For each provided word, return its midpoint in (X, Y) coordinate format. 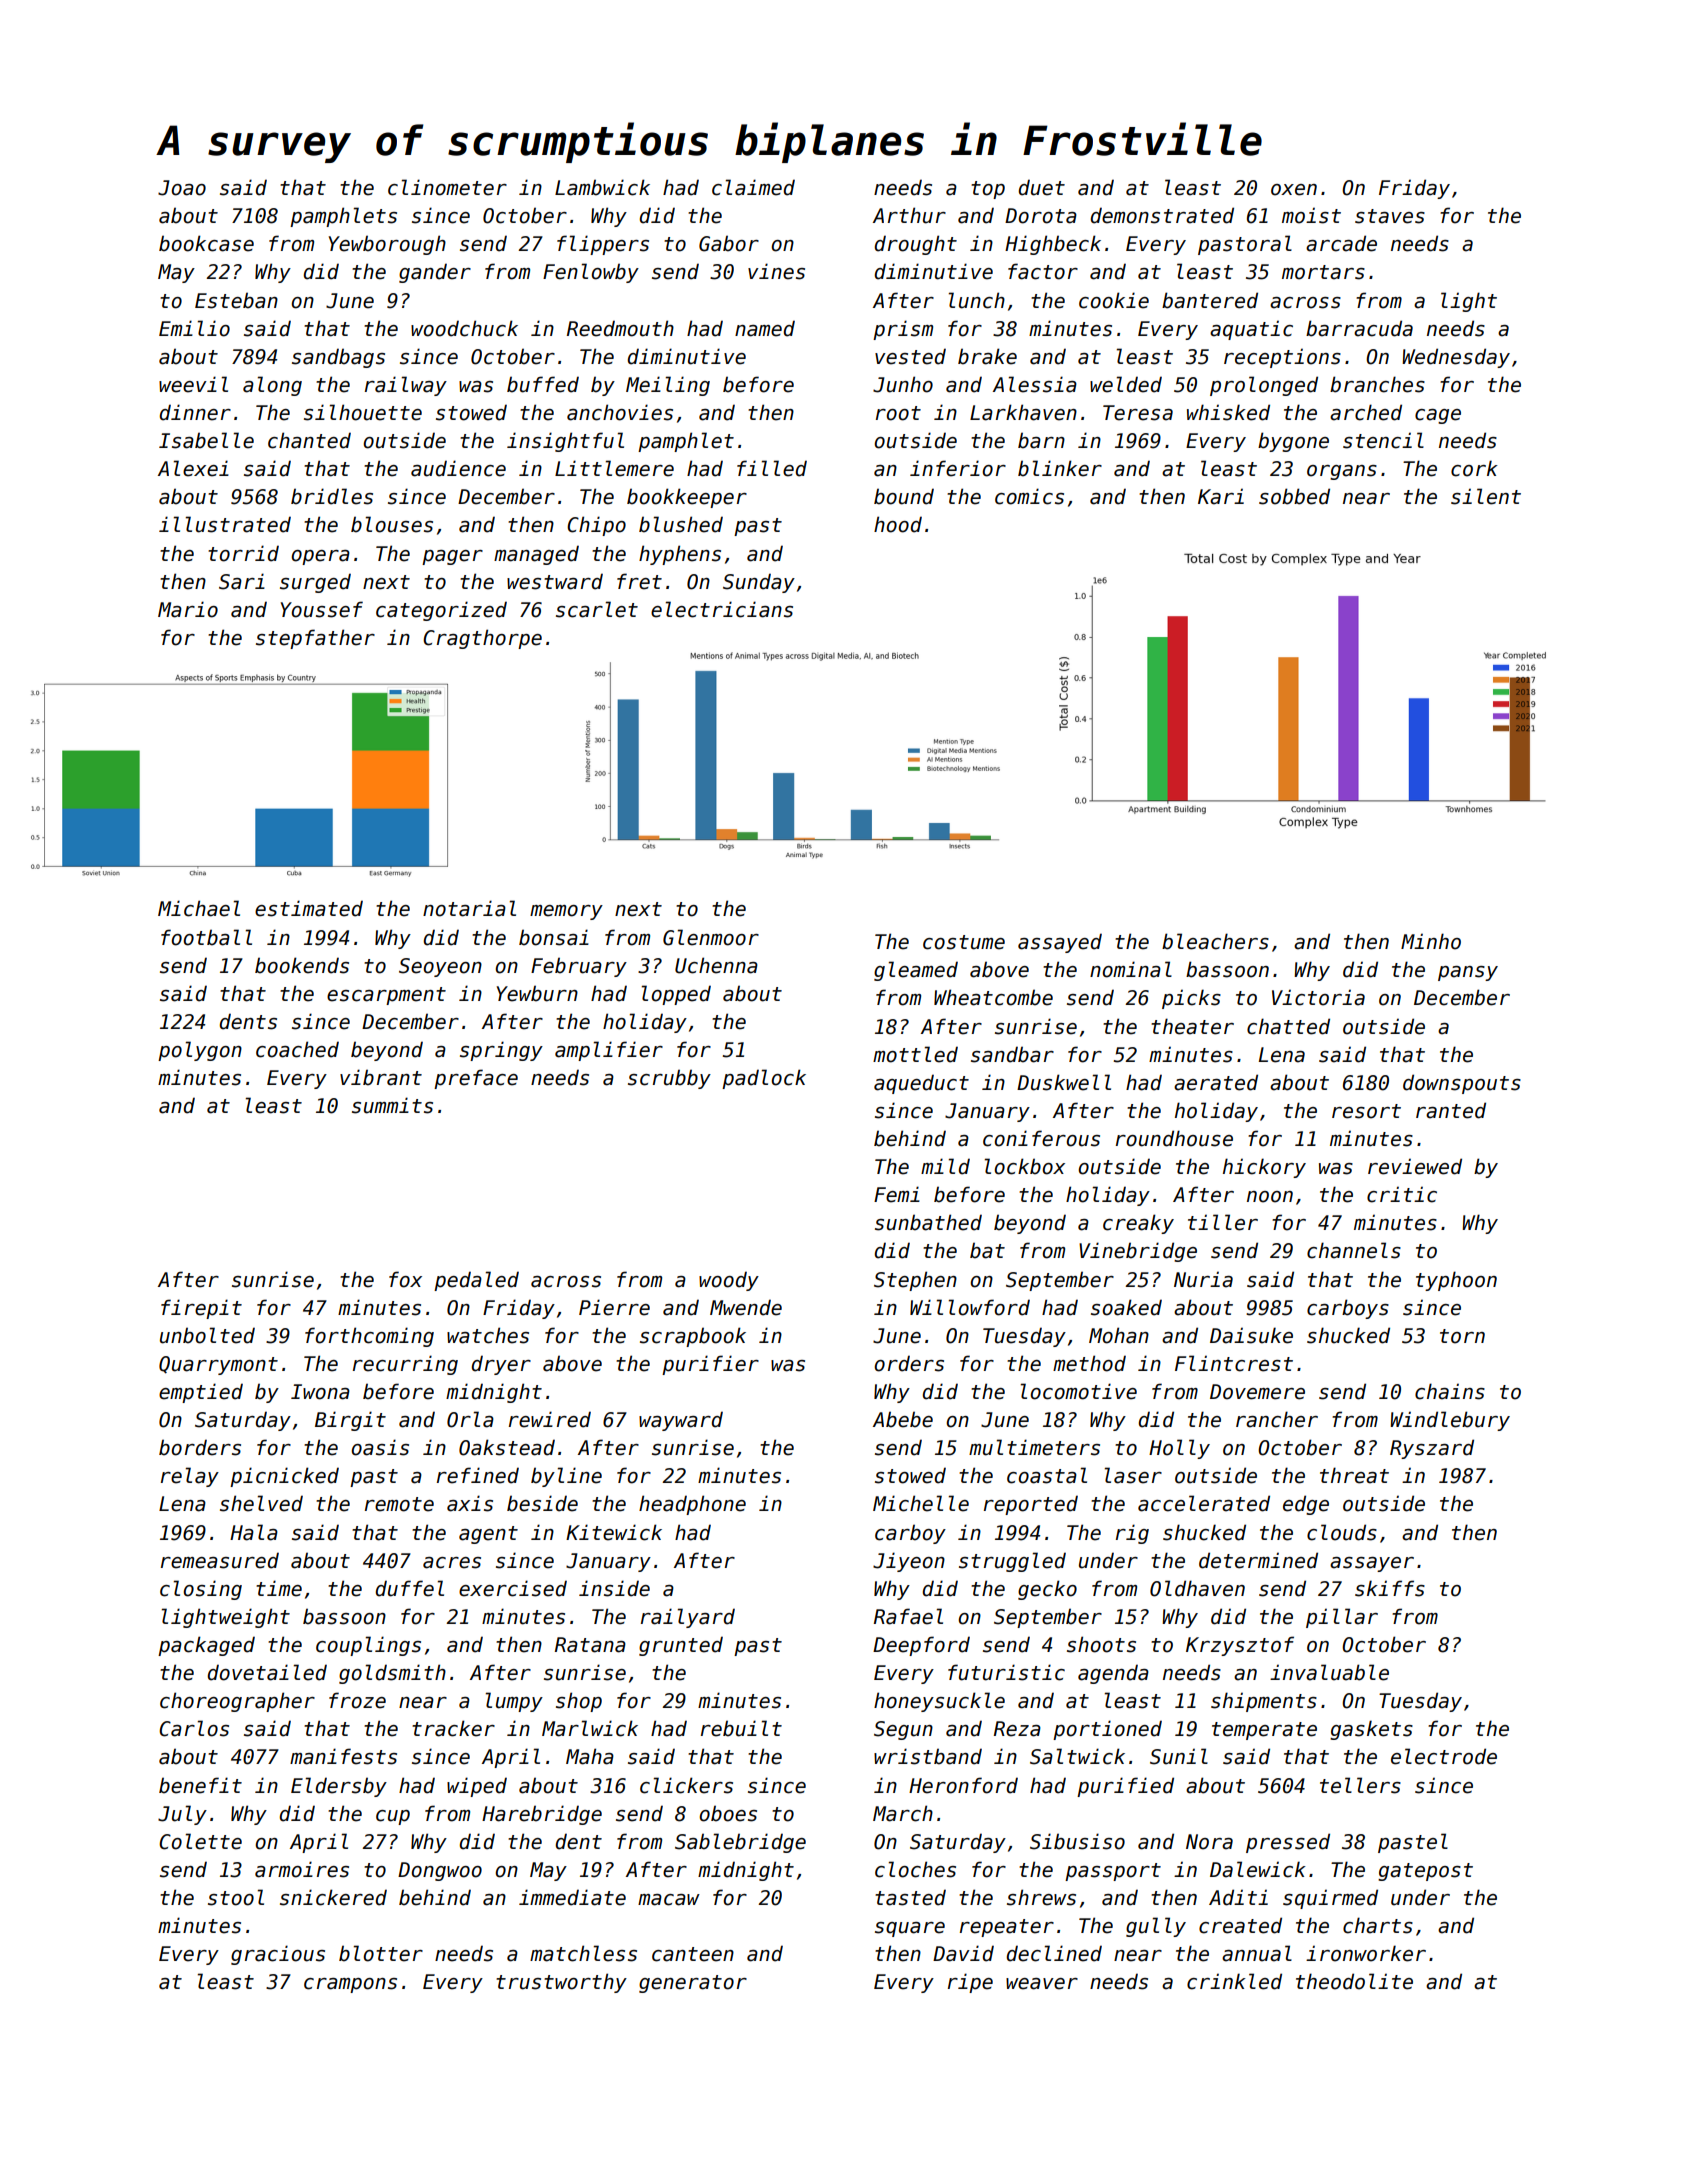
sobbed (1294, 496)
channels (1354, 1250)
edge (1306, 1505)
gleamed (916, 971)
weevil (193, 384)
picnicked (284, 1477)
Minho (1431, 941)
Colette (200, 1841)
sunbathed (928, 1222)
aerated (1216, 1082)
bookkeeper (687, 498)
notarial (469, 908)
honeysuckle (939, 1702)
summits (392, 1105)
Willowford (970, 1307)
